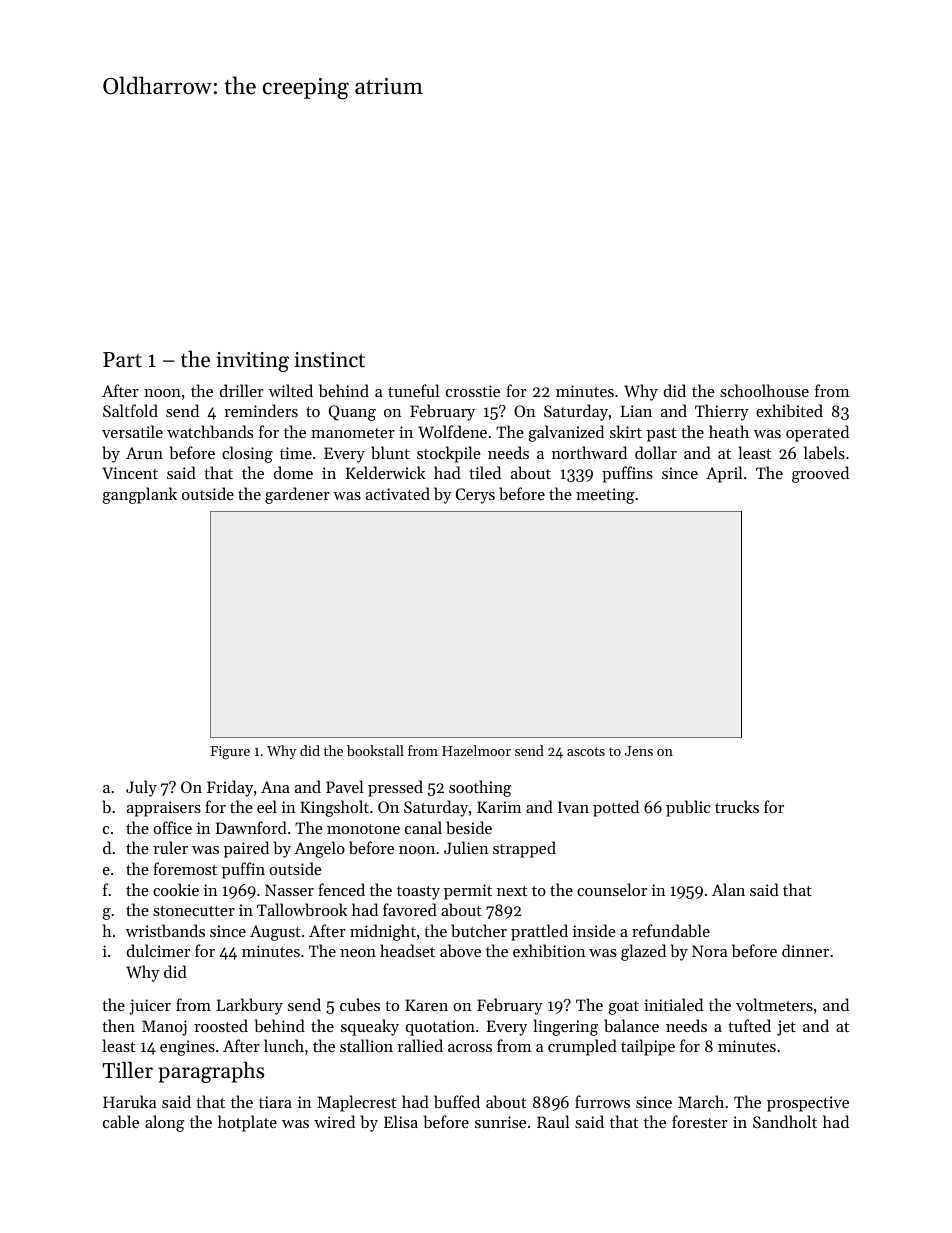 This page has height=1233, width=952. What do you see at coordinates (764, 390) in the page?
I see `schoolhouse` at bounding box center [764, 390].
